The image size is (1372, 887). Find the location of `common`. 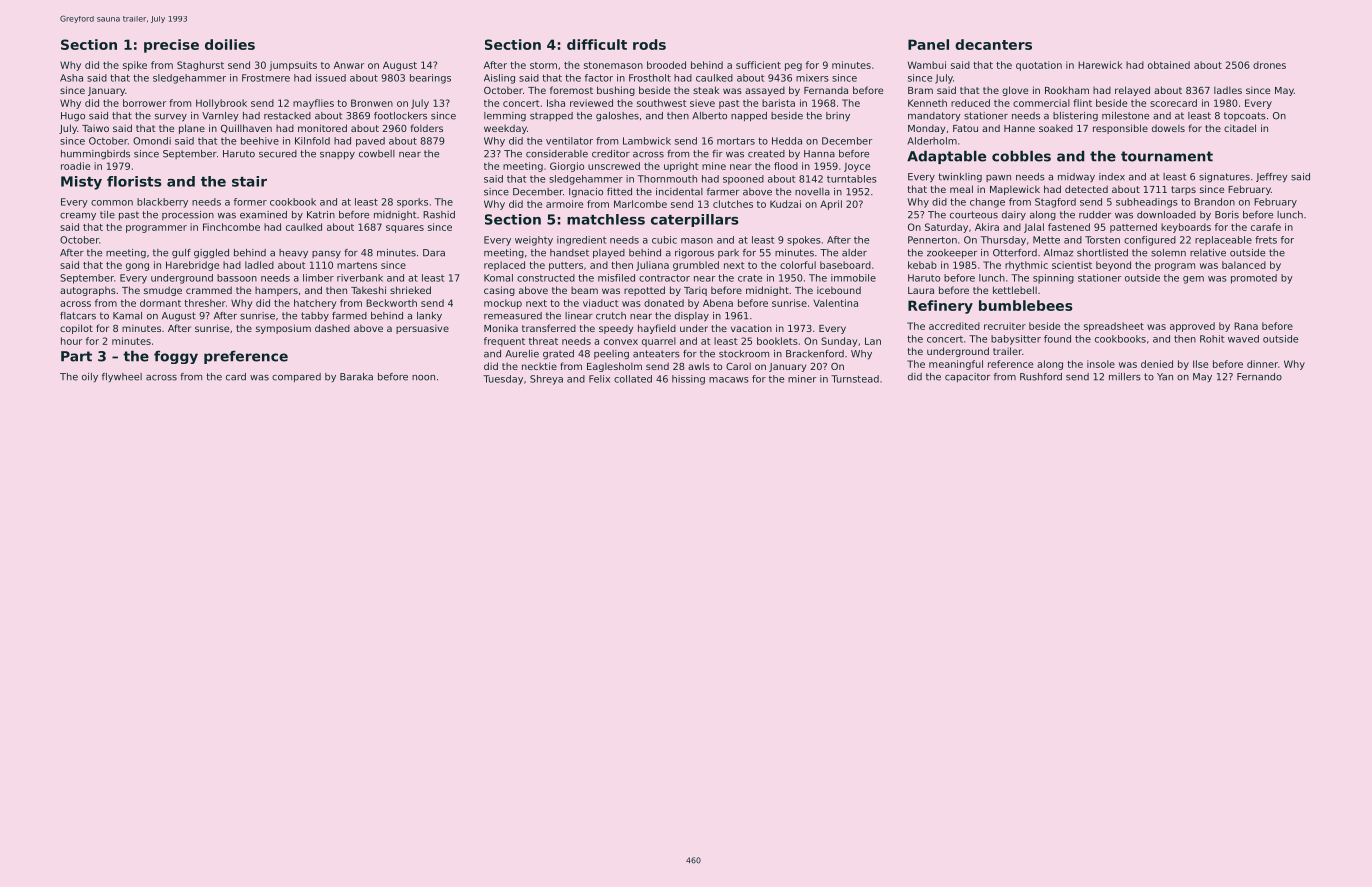

common is located at coordinates (112, 203).
